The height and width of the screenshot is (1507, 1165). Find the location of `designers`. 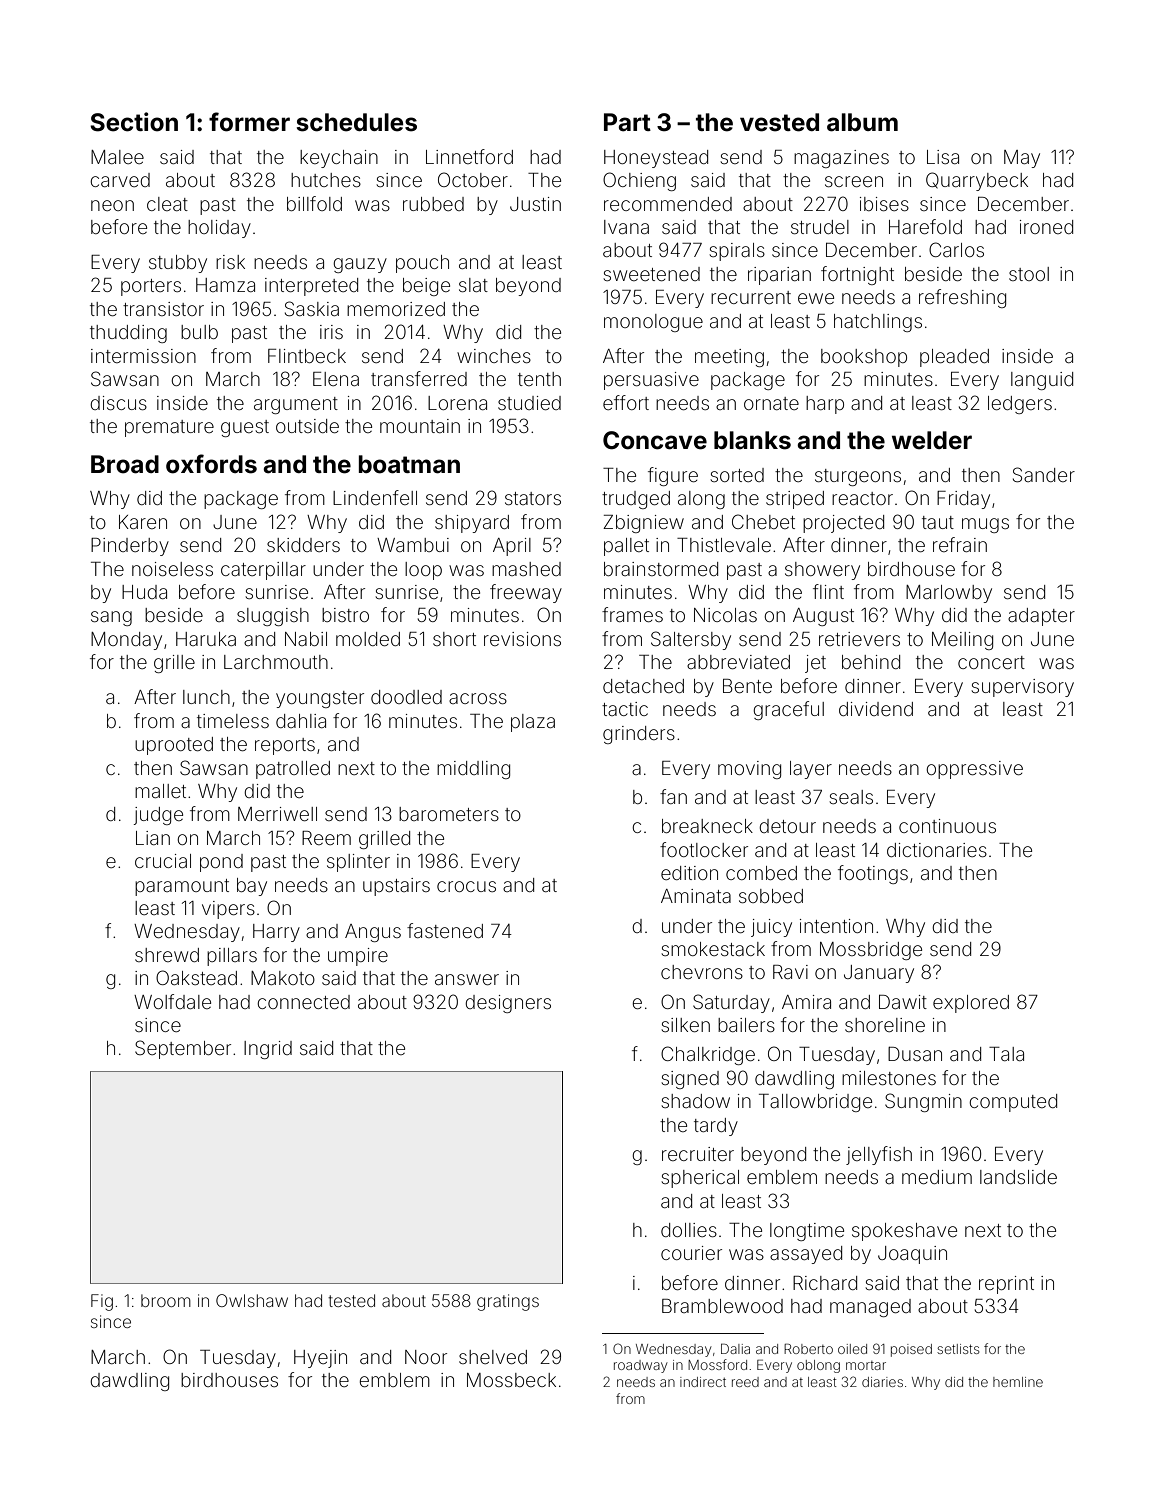

designers is located at coordinates (508, 1004).
